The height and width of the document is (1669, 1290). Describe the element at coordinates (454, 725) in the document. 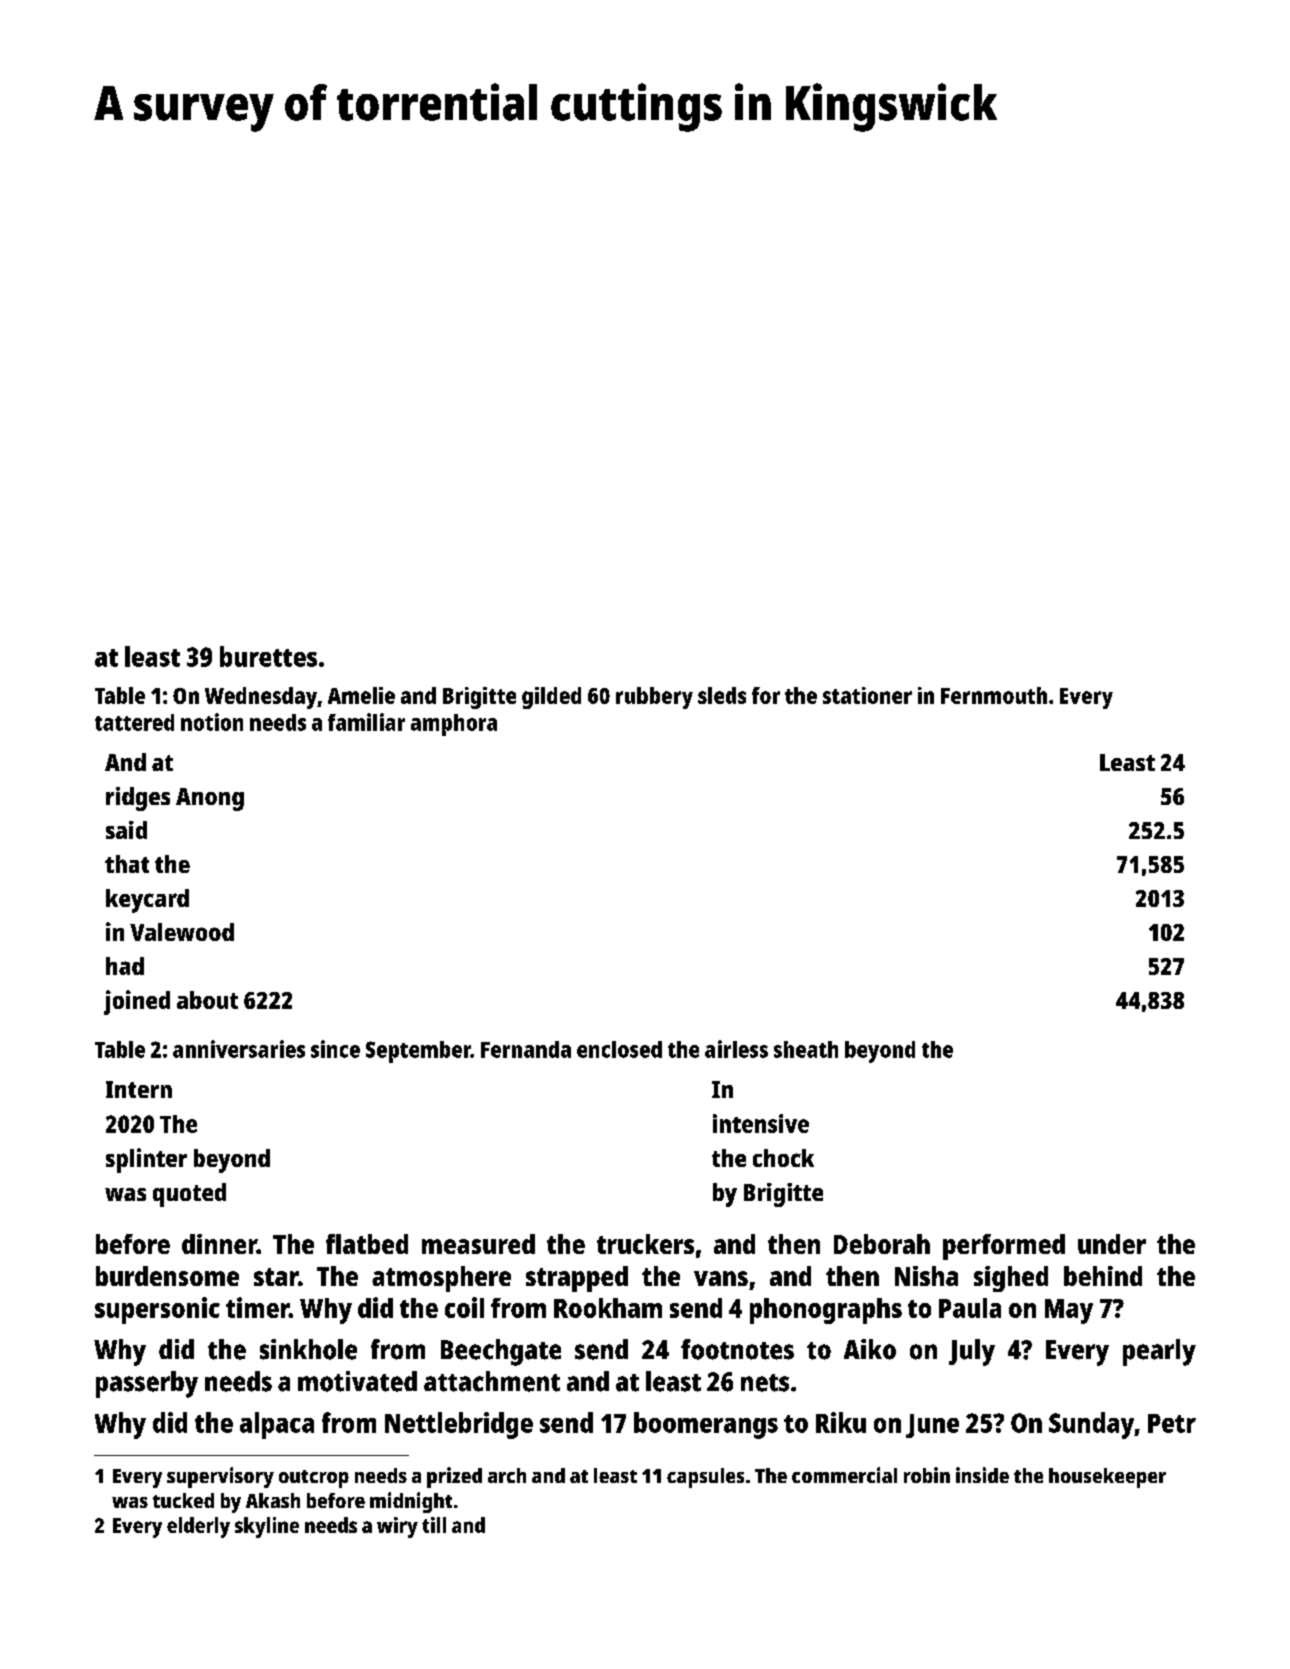

I see `amphora` at that location.
